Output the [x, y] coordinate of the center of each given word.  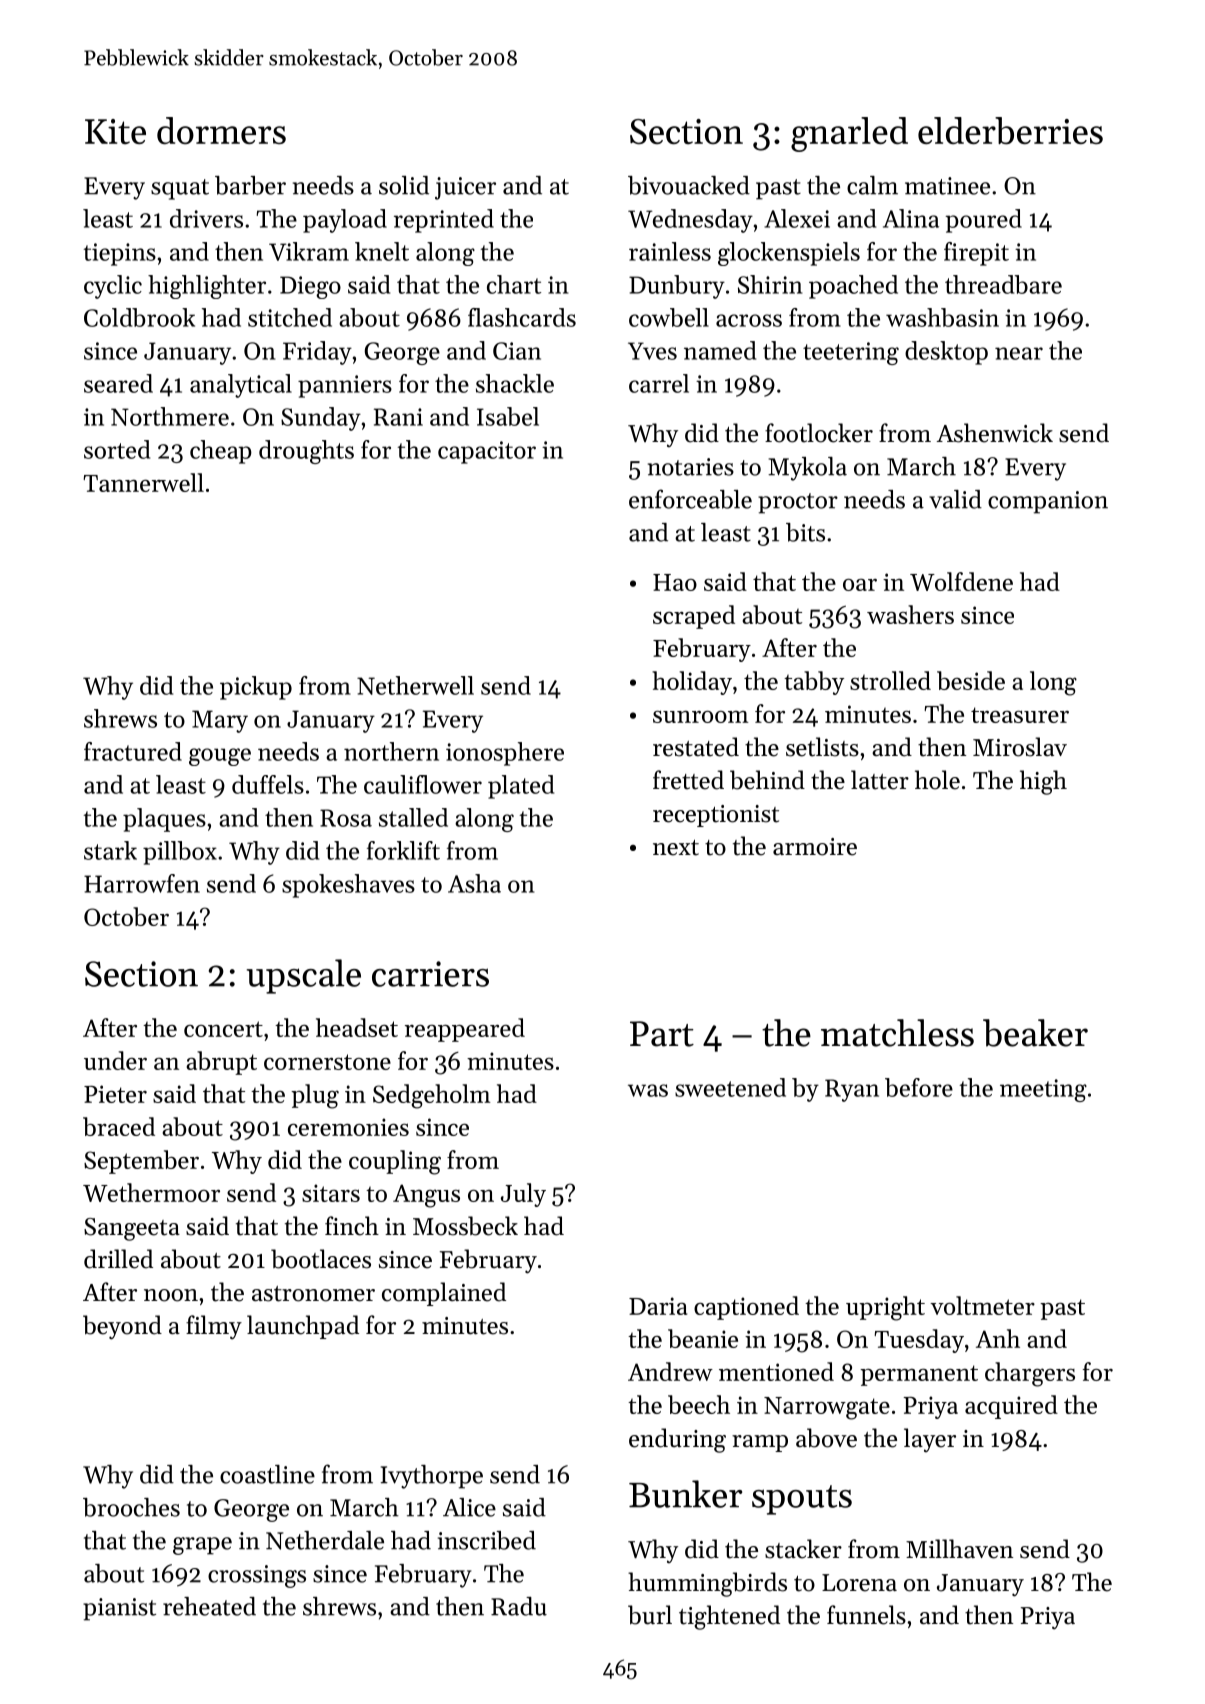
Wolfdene [961, 581]
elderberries [1010, 131]
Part [662, 1034]
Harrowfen [142, 883]
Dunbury [677, 287]
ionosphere [505, 754]
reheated [209, 1606]
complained [444, 1294]
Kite [115, 131]
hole [937, 780]
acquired [1011, 1407]
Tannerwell [143, 482]
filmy [214, 1327]
